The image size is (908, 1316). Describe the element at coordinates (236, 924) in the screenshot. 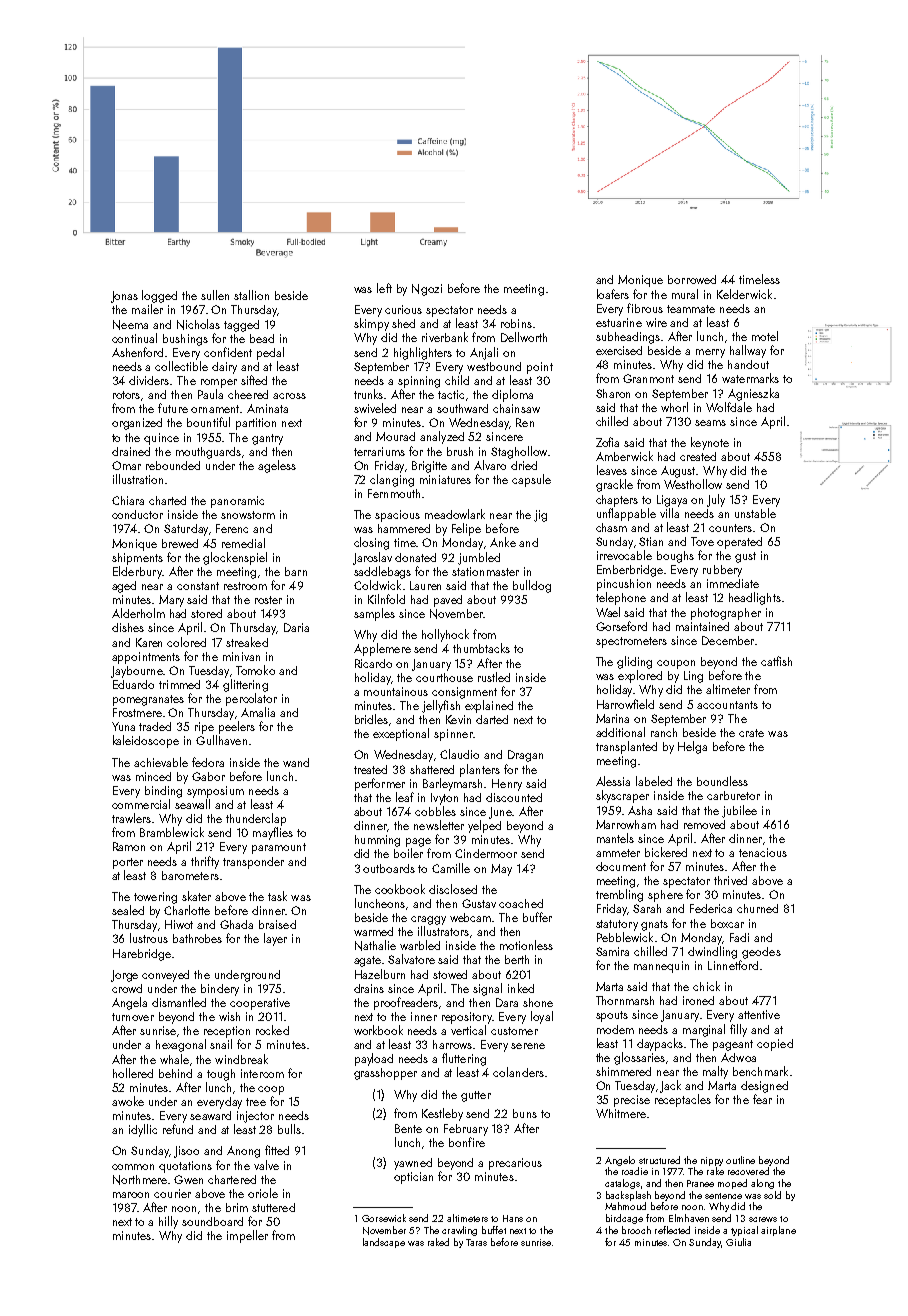

I see `Ghada` at that location.
